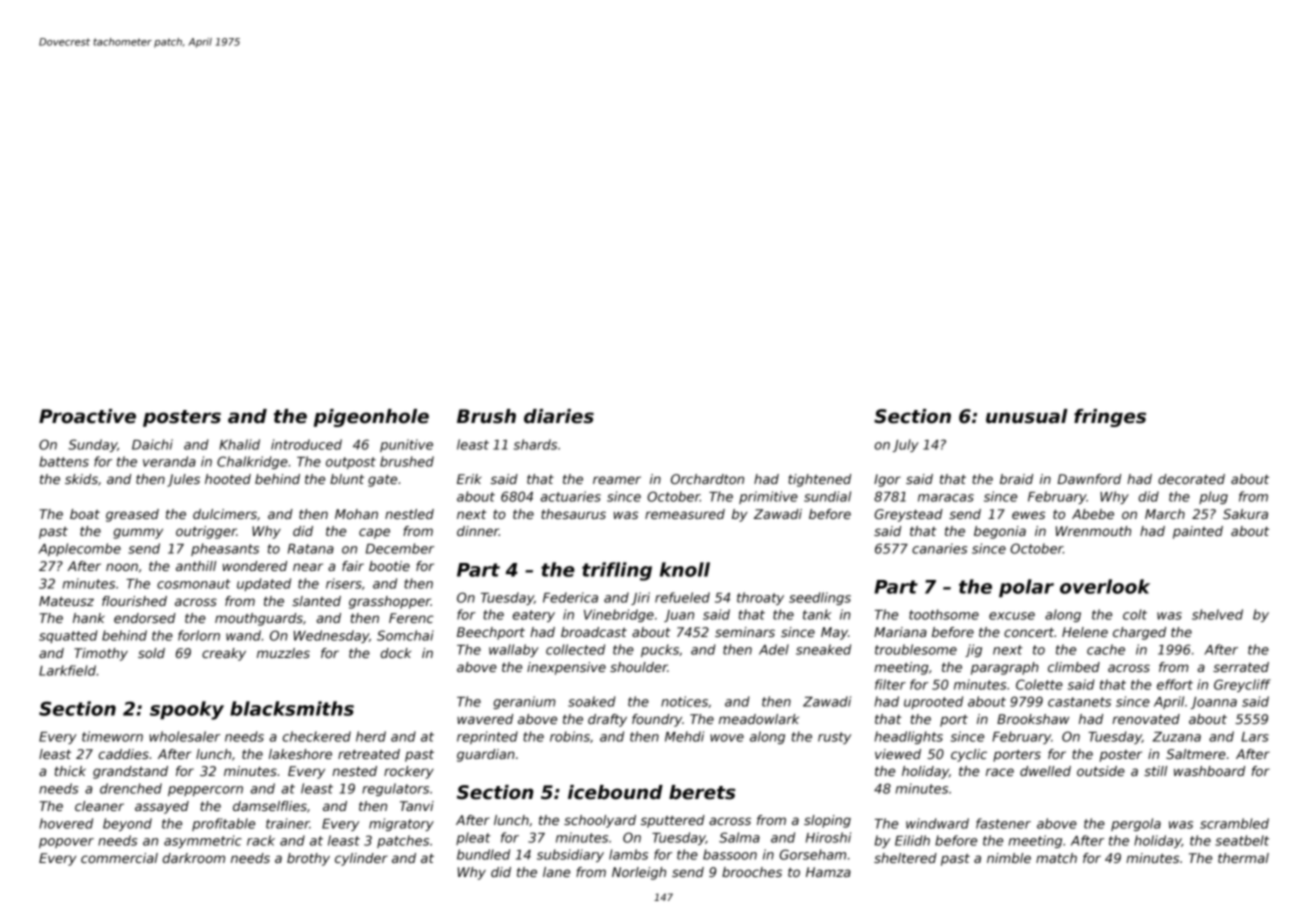  Describe the element at coordinates (1093, 531) in the screenshot. I see `Wrenmouth` at that location.
